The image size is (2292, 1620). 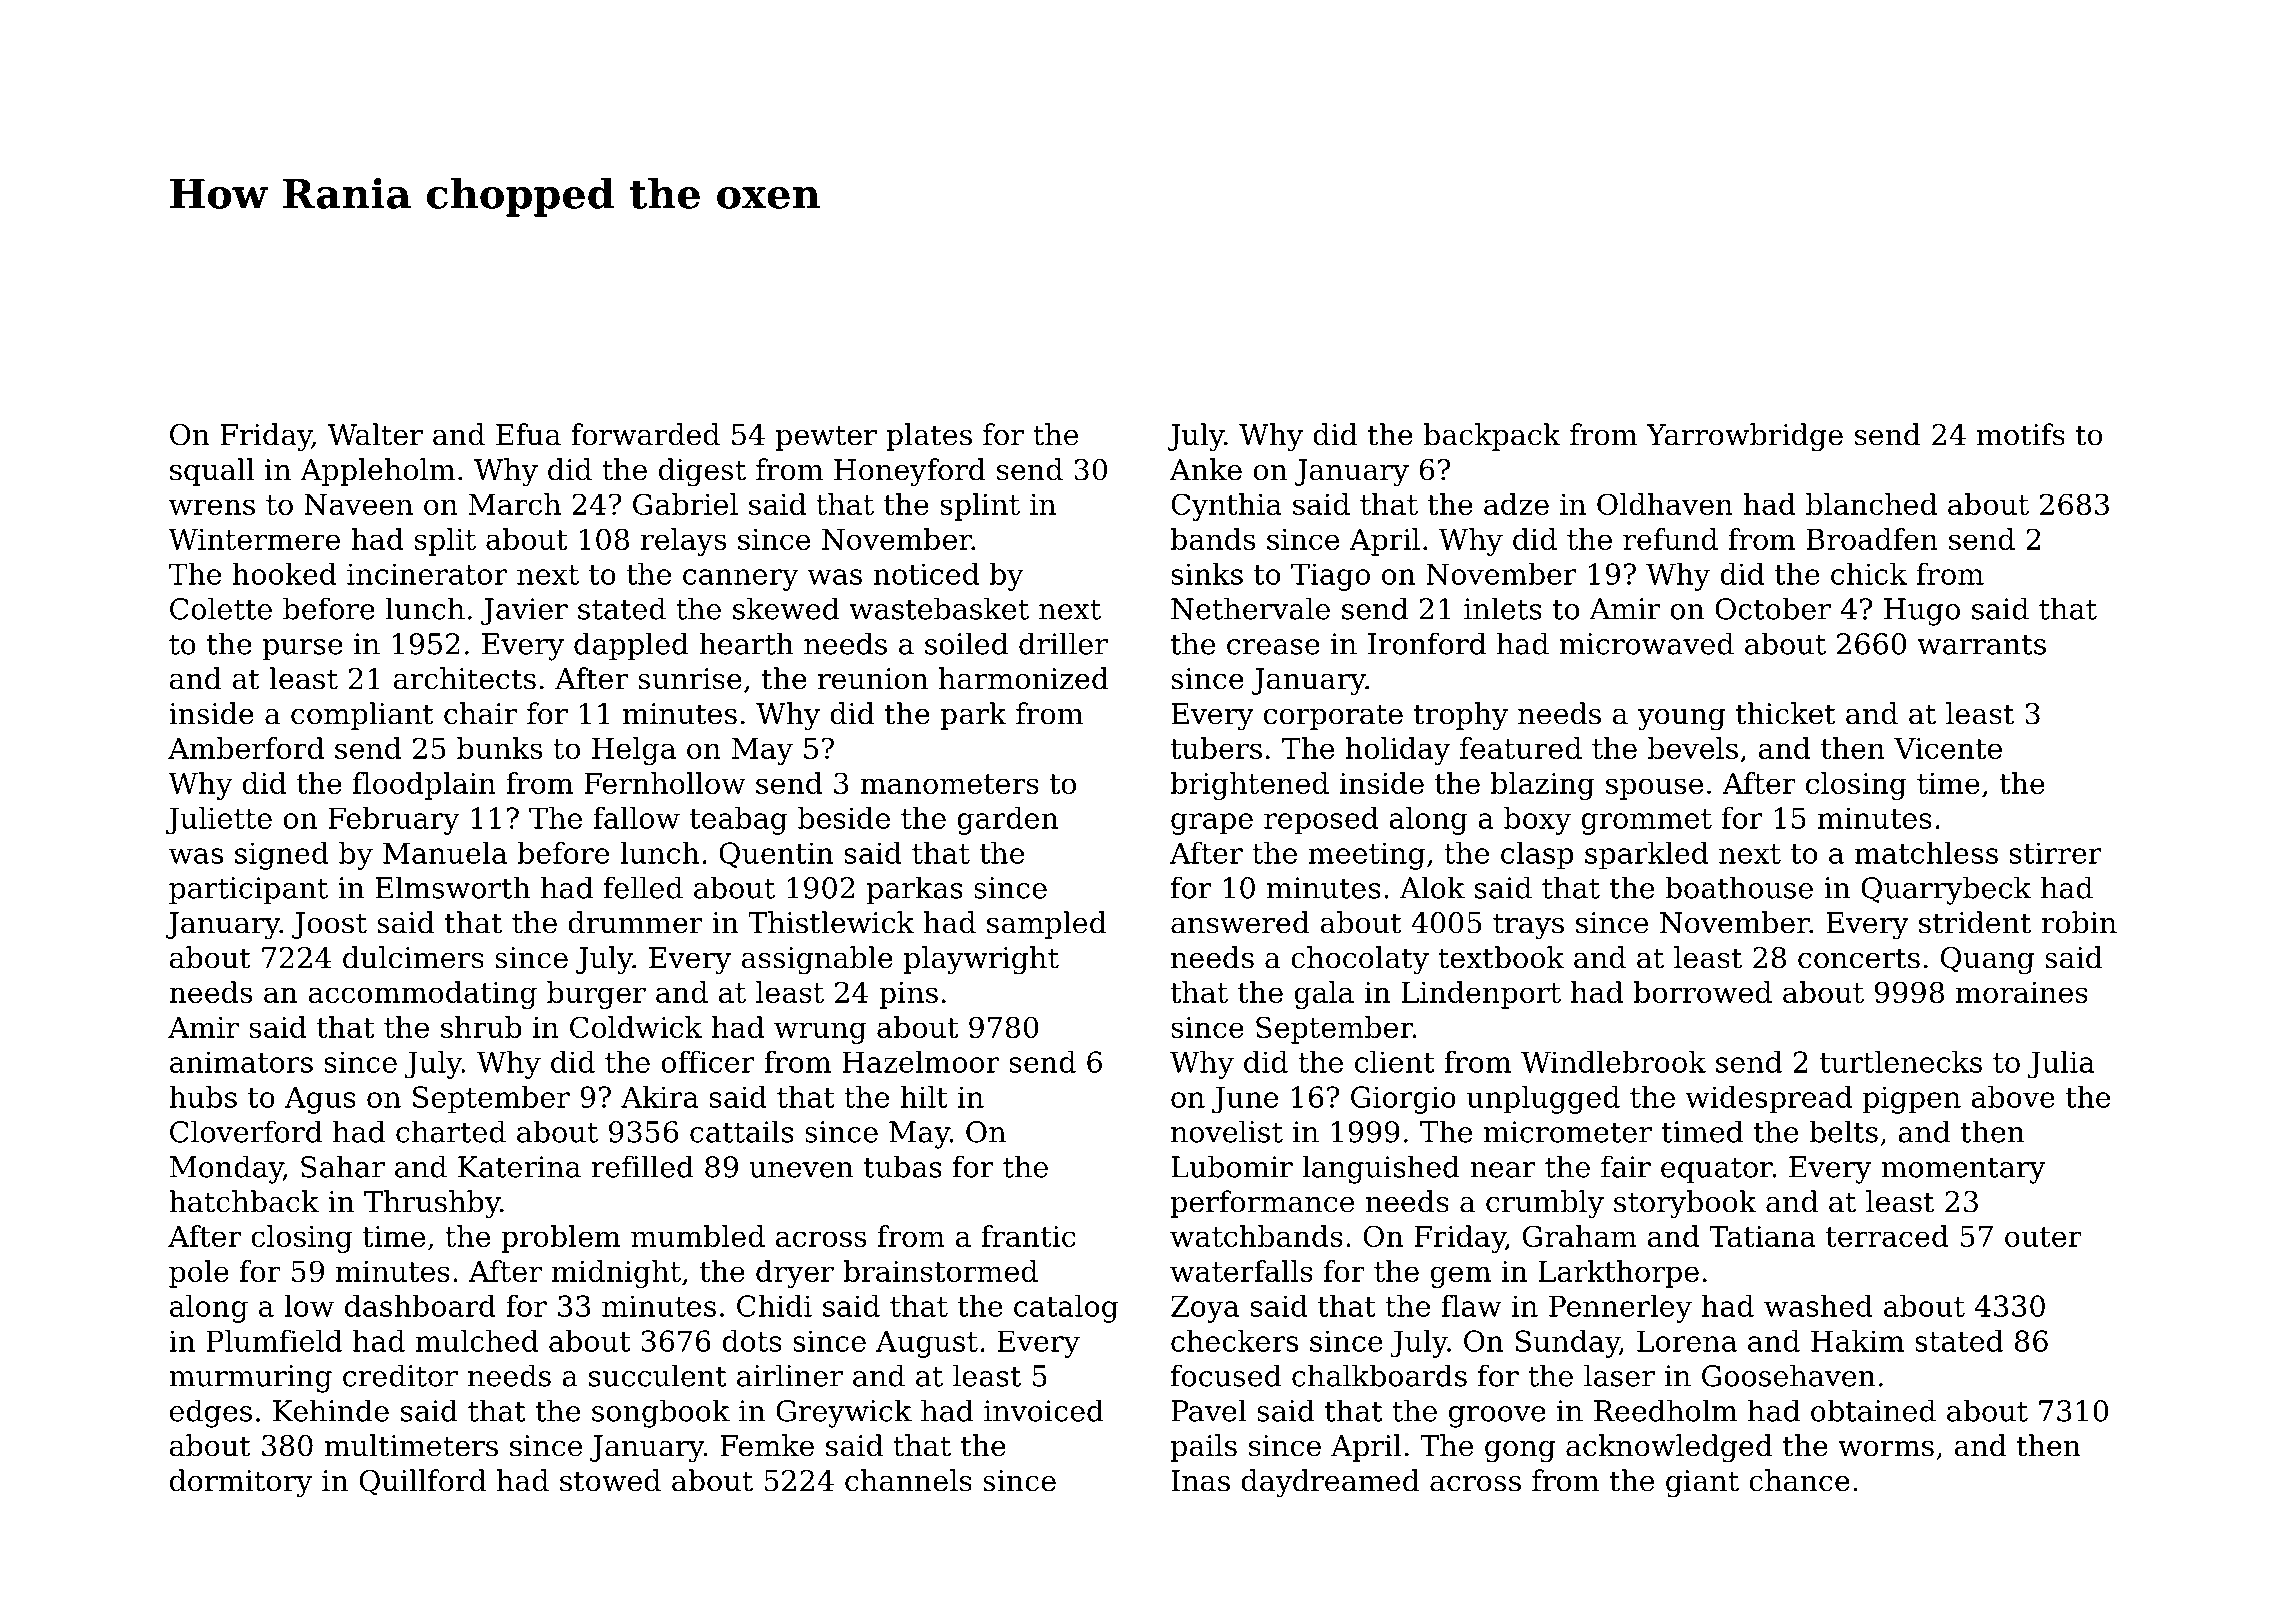 What do you see at coordinates (1240, 922) in the document?
I see `answered` at bounding box center [1240, 922].
